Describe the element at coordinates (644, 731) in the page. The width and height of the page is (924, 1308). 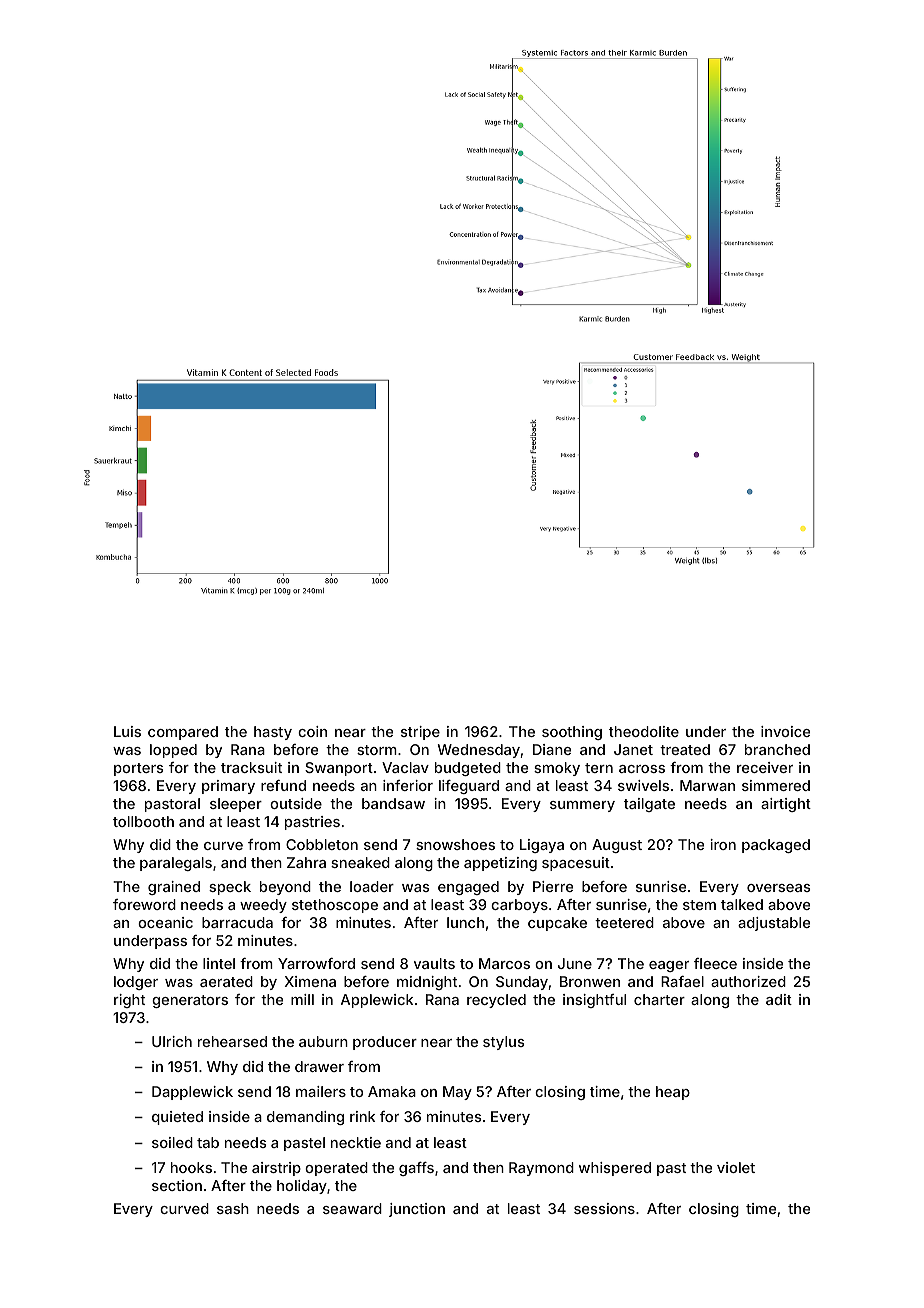
I see `theodolite` at that location.
